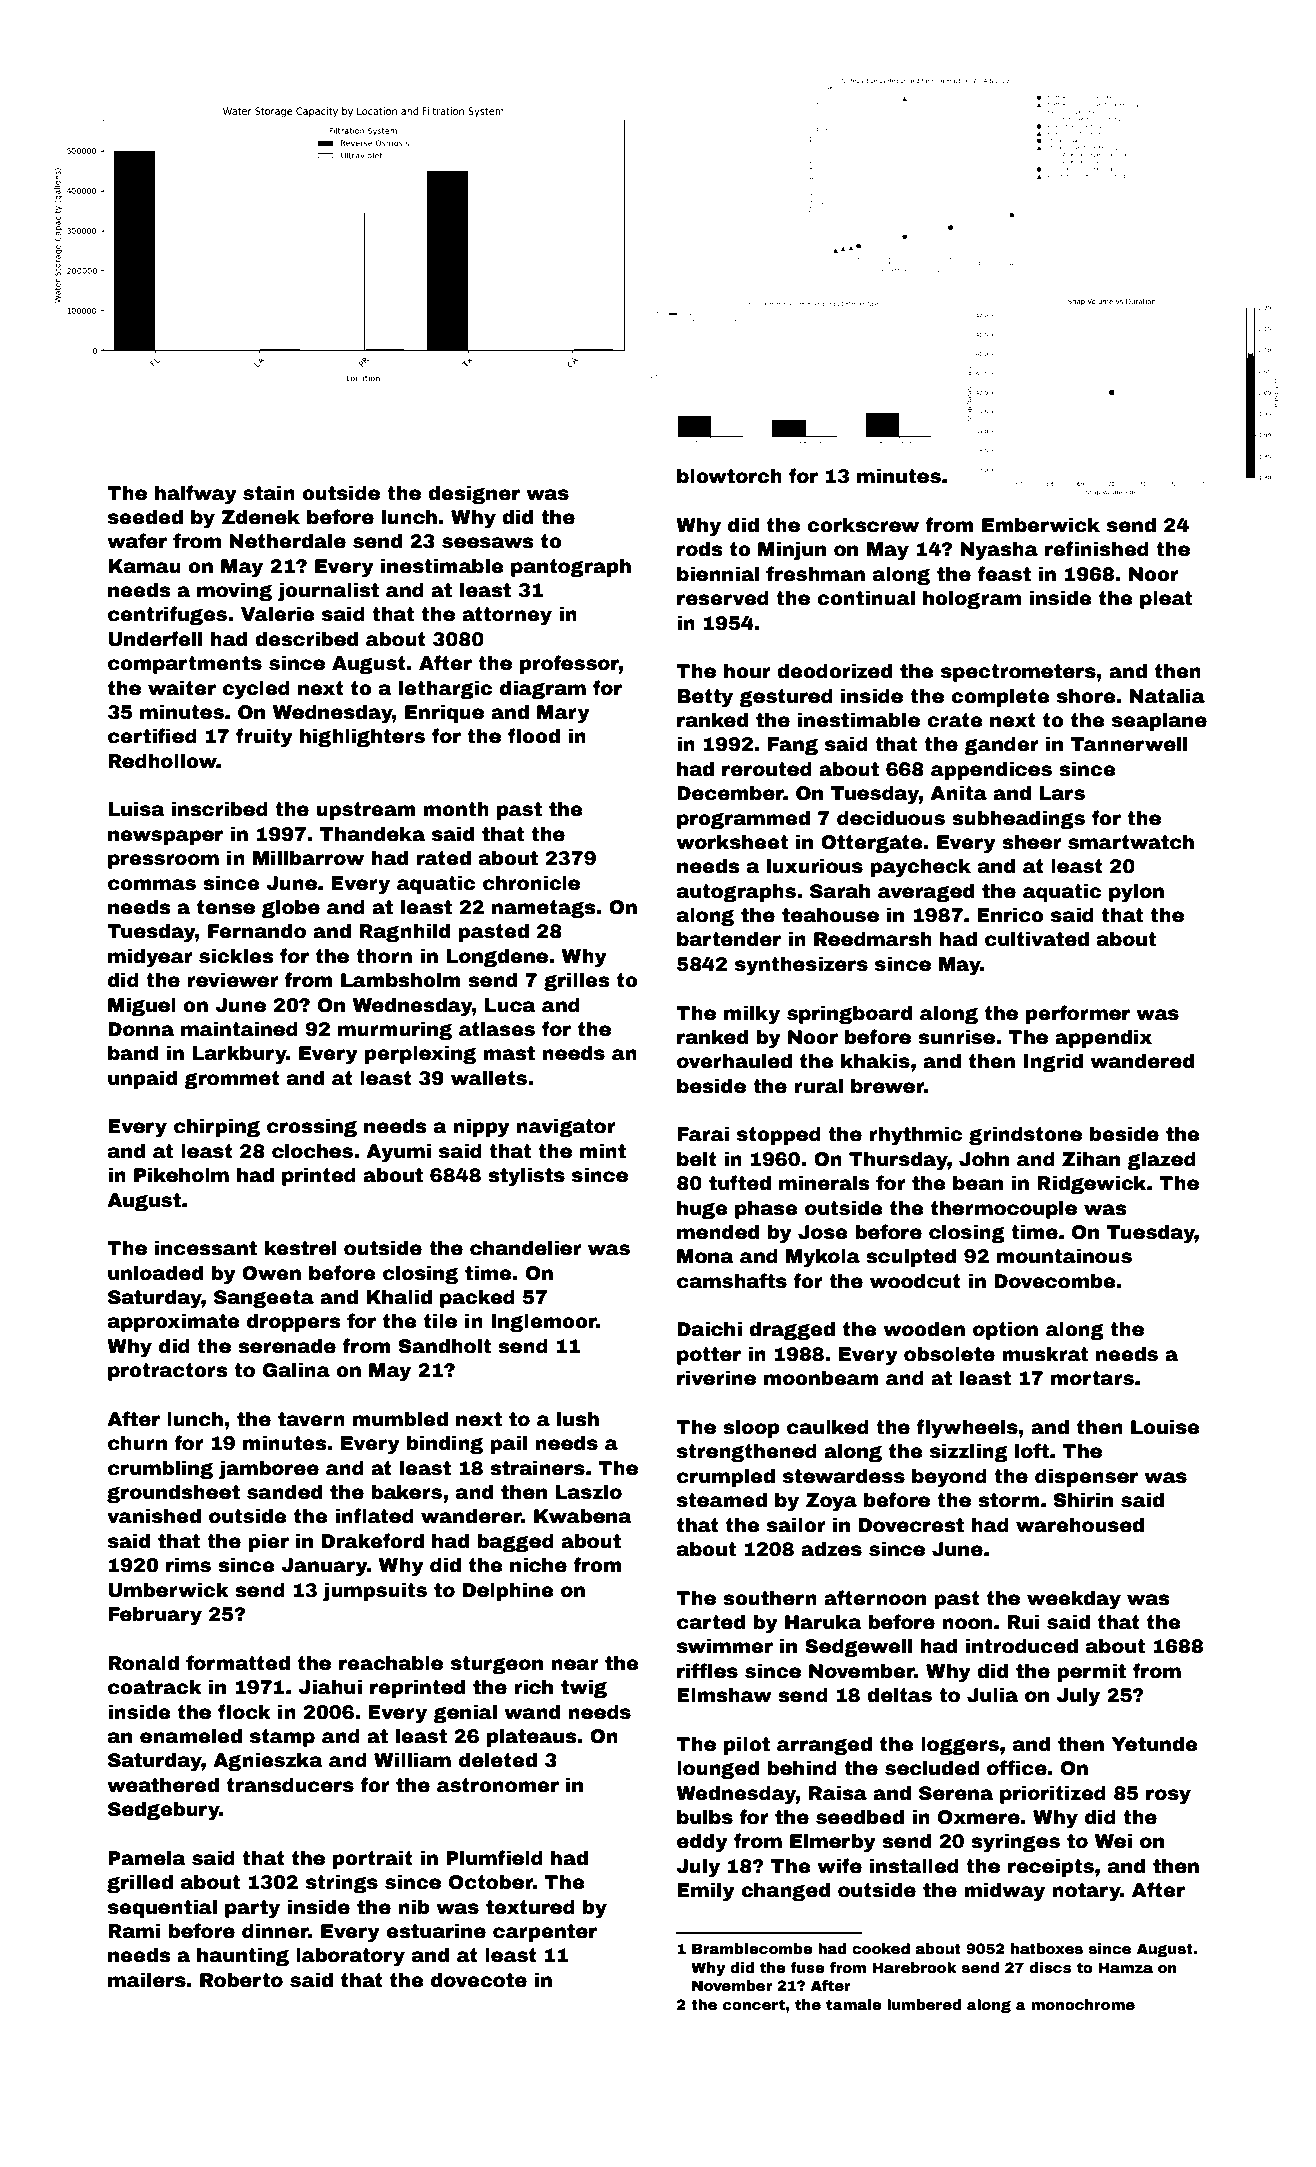 Image resolution: width=1316 pixels, height=2167 pixels. Describe the element at coordinates (705, 698) in the document. I see `Betty` at that location.
